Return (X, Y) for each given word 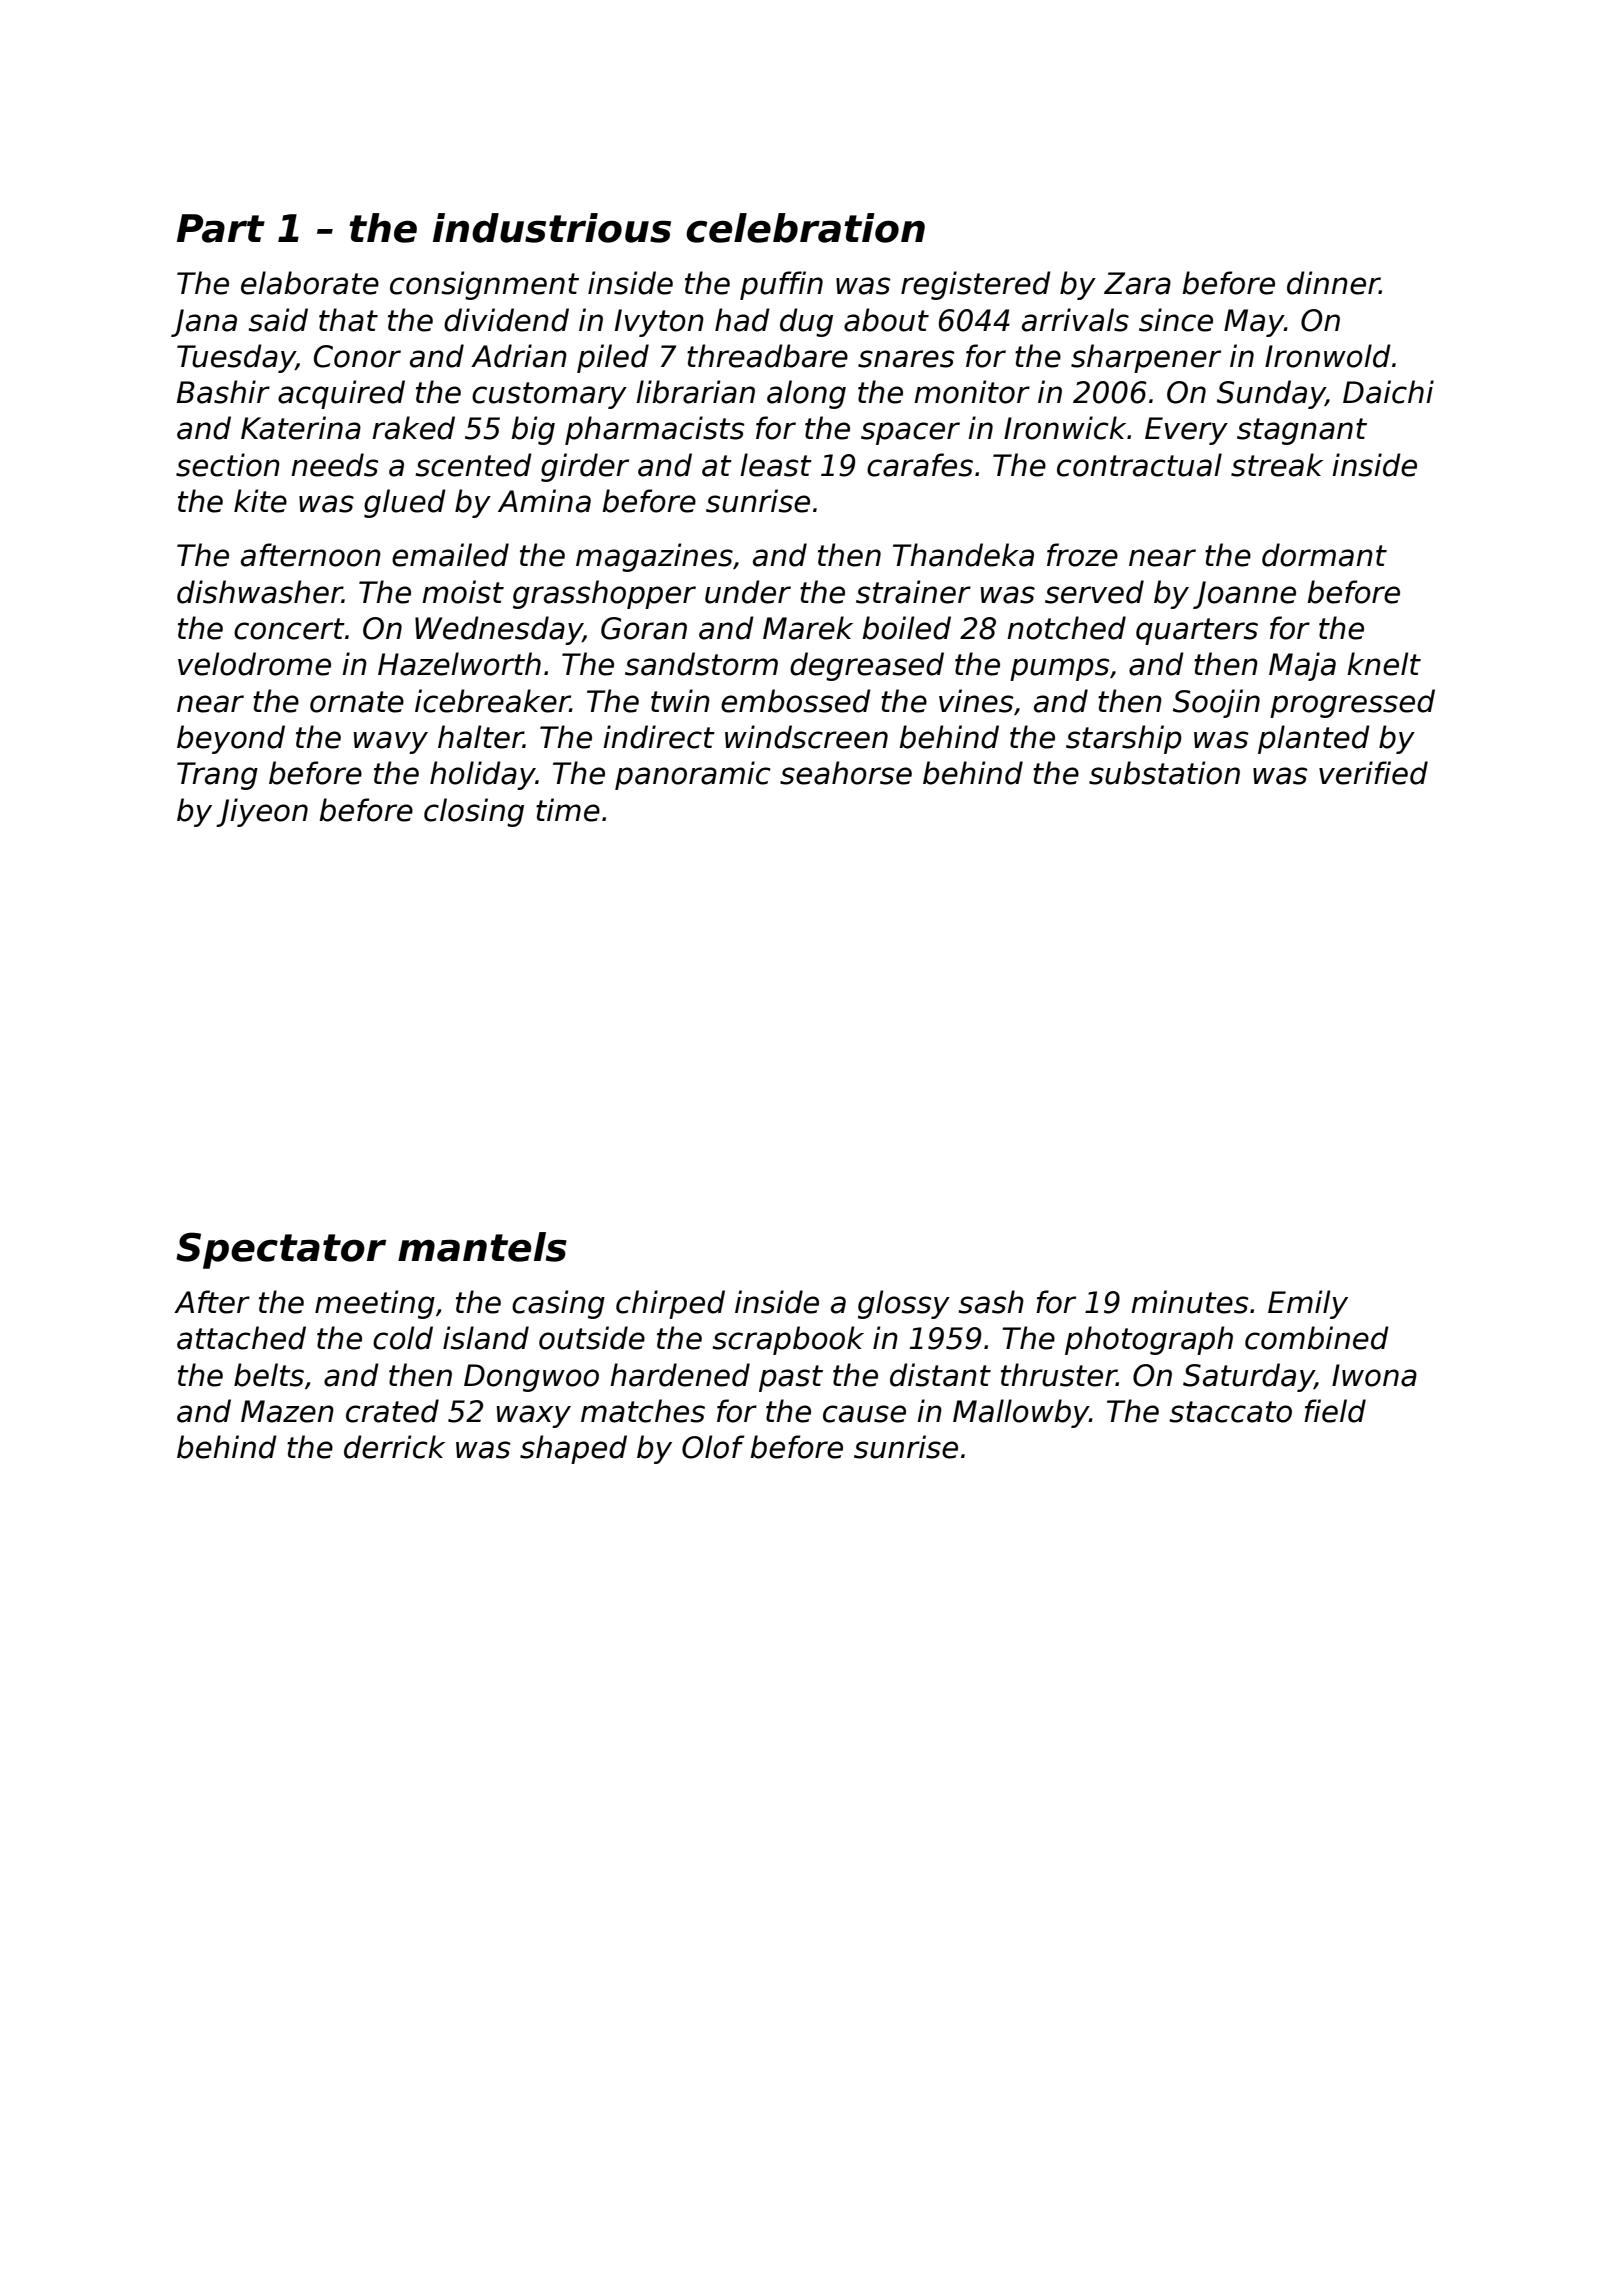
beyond (231, 739)
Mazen (287, 1411)
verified (1373, 773)
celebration (805, 228)
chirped (670, 1304)
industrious (552, 228)
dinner (1333, 283)
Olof (713, 1447)
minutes (1190, 1302)
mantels (482, 1247)
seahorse (846, 773)
